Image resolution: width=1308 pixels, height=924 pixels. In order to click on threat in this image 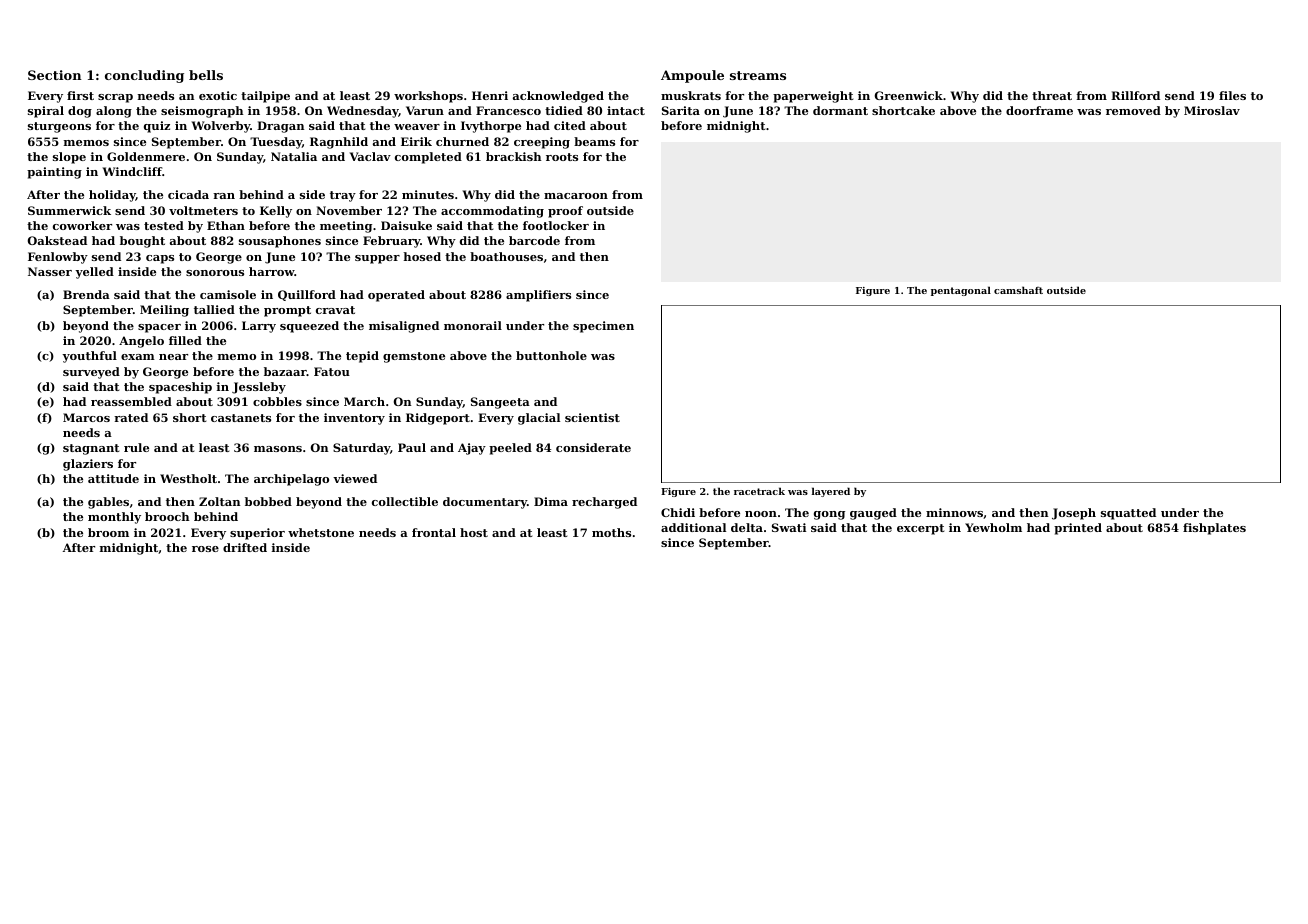, I will do `click(1052, 95)`.
